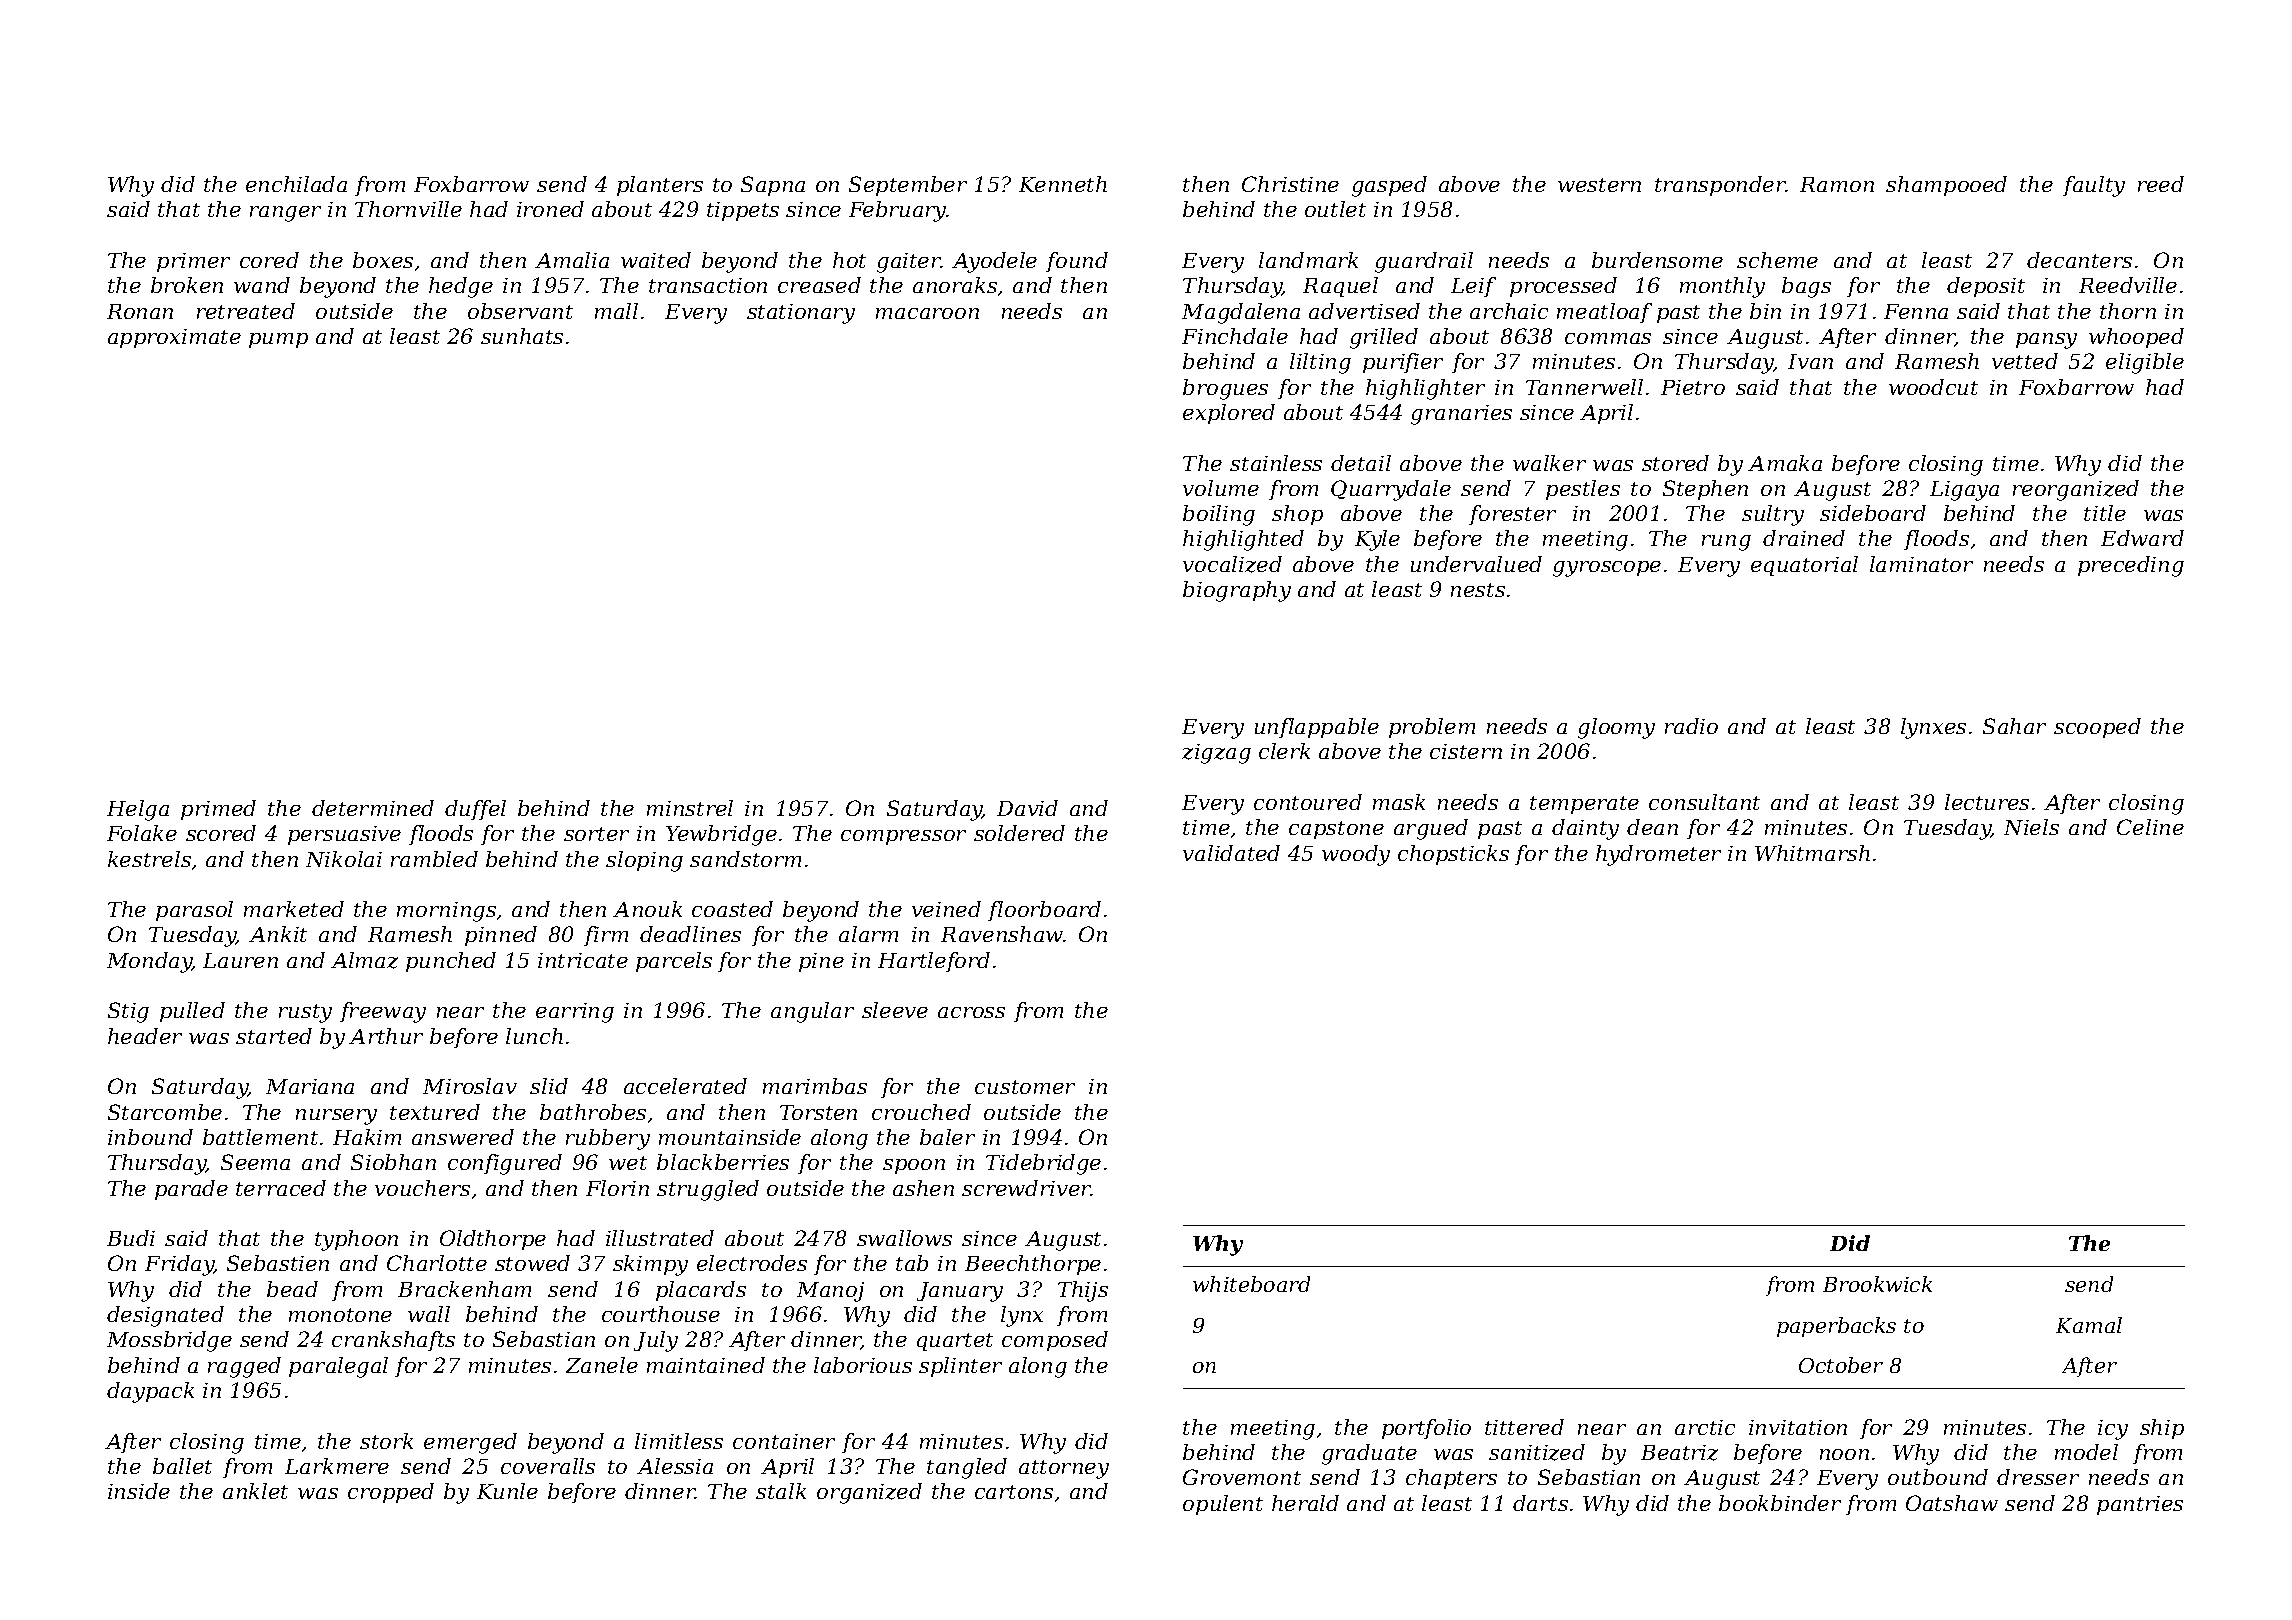 The width and height of the screenshot is (2292, 1620). What do you see at coordinates (1055, 1341) in the screenshot?
I see `composed` at bounding box center [1055, 1341].
